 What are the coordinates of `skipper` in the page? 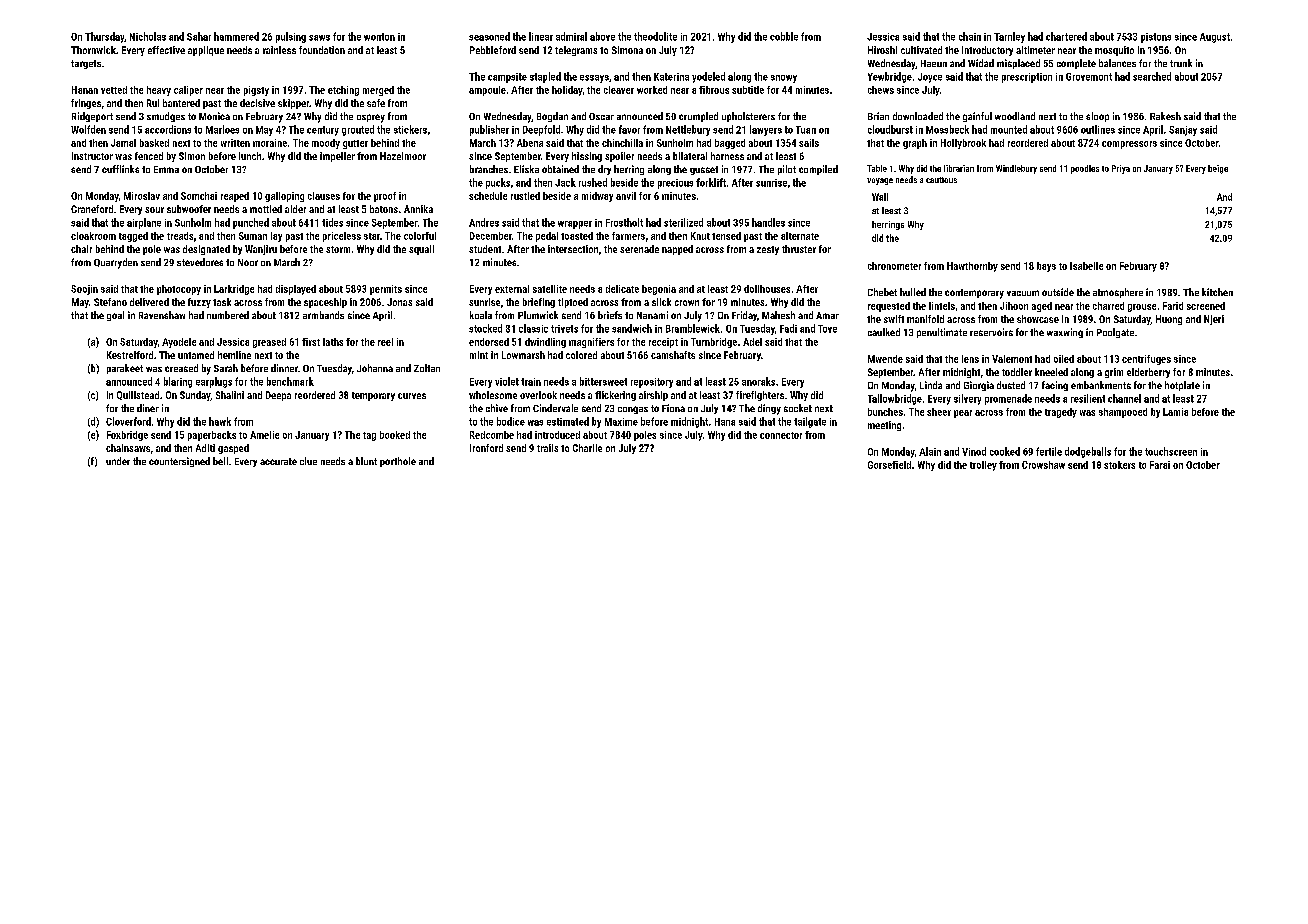 It's located at (293, 104).
